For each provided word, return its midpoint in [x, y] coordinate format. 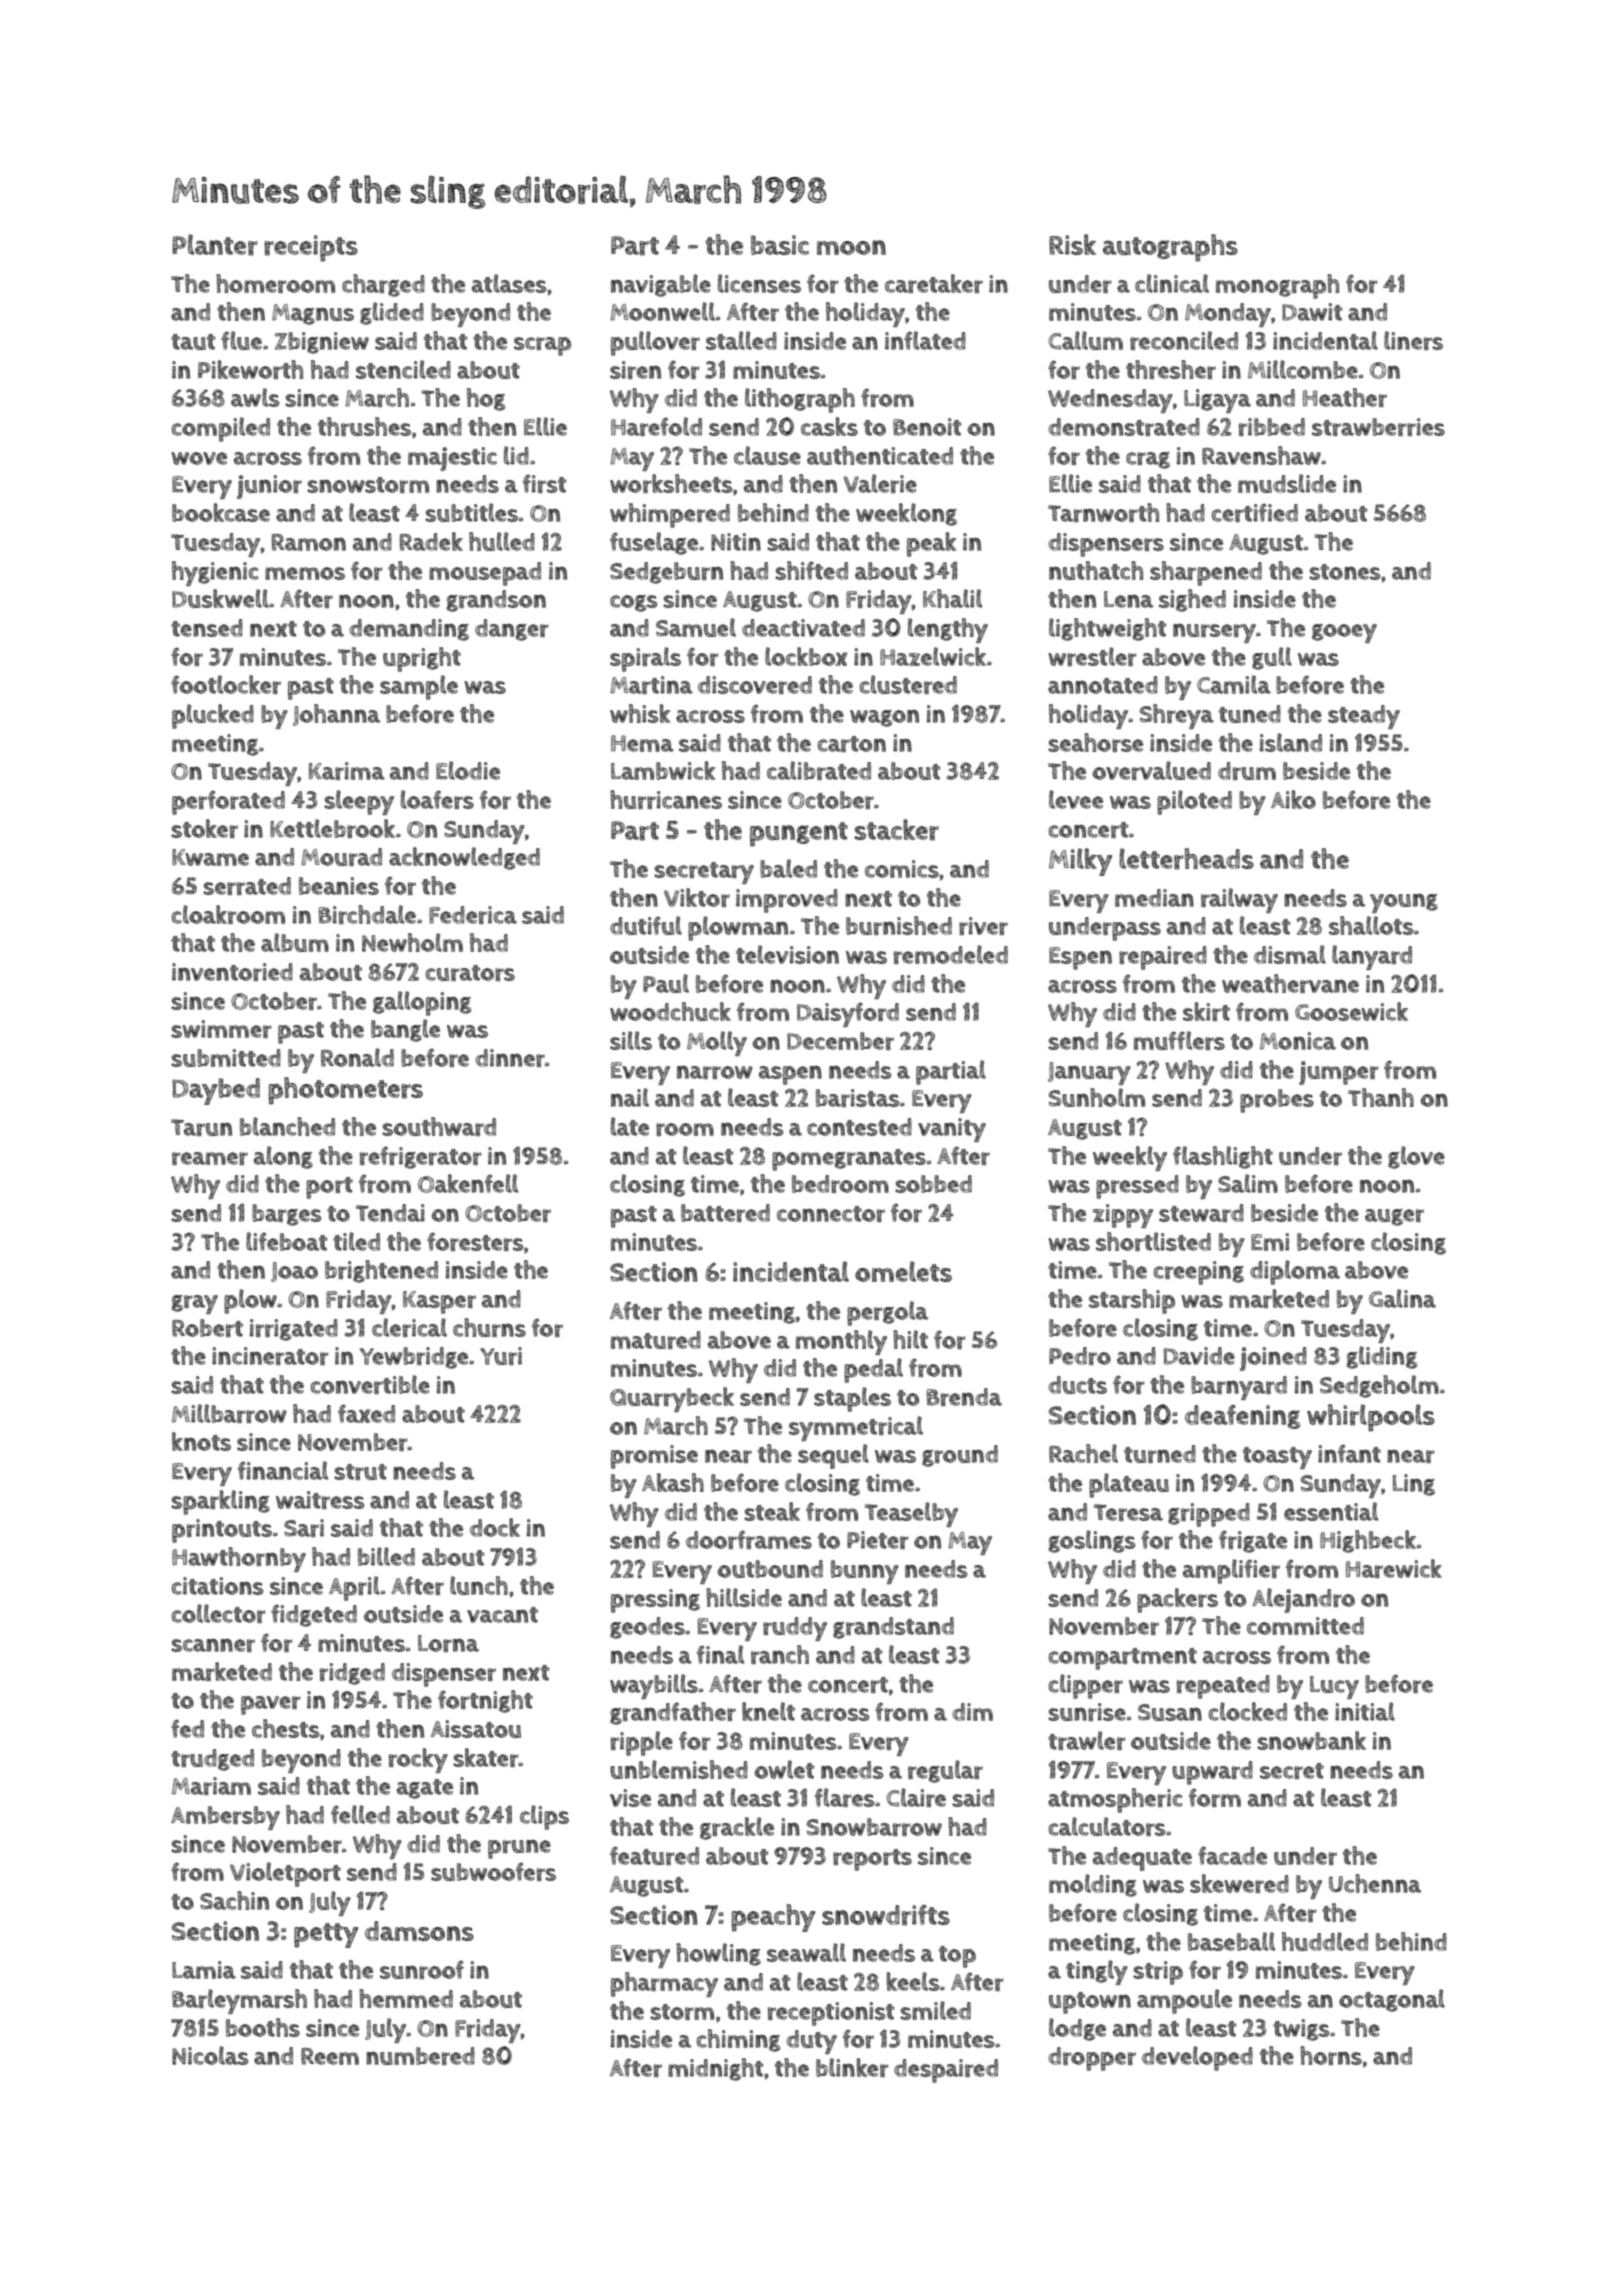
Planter [214, 245]
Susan [1170, 1712]
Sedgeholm [1379, 1386]
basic [780, 245]
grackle [737, 1828]
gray [195, 1304]
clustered [908, 684]
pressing [655, 1601]
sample [419, 687]
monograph [1277, 286]
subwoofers [493, 1872]
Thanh [1381, 1097]
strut [361, 1472]
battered [725, 1213]
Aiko [1293, 799]
